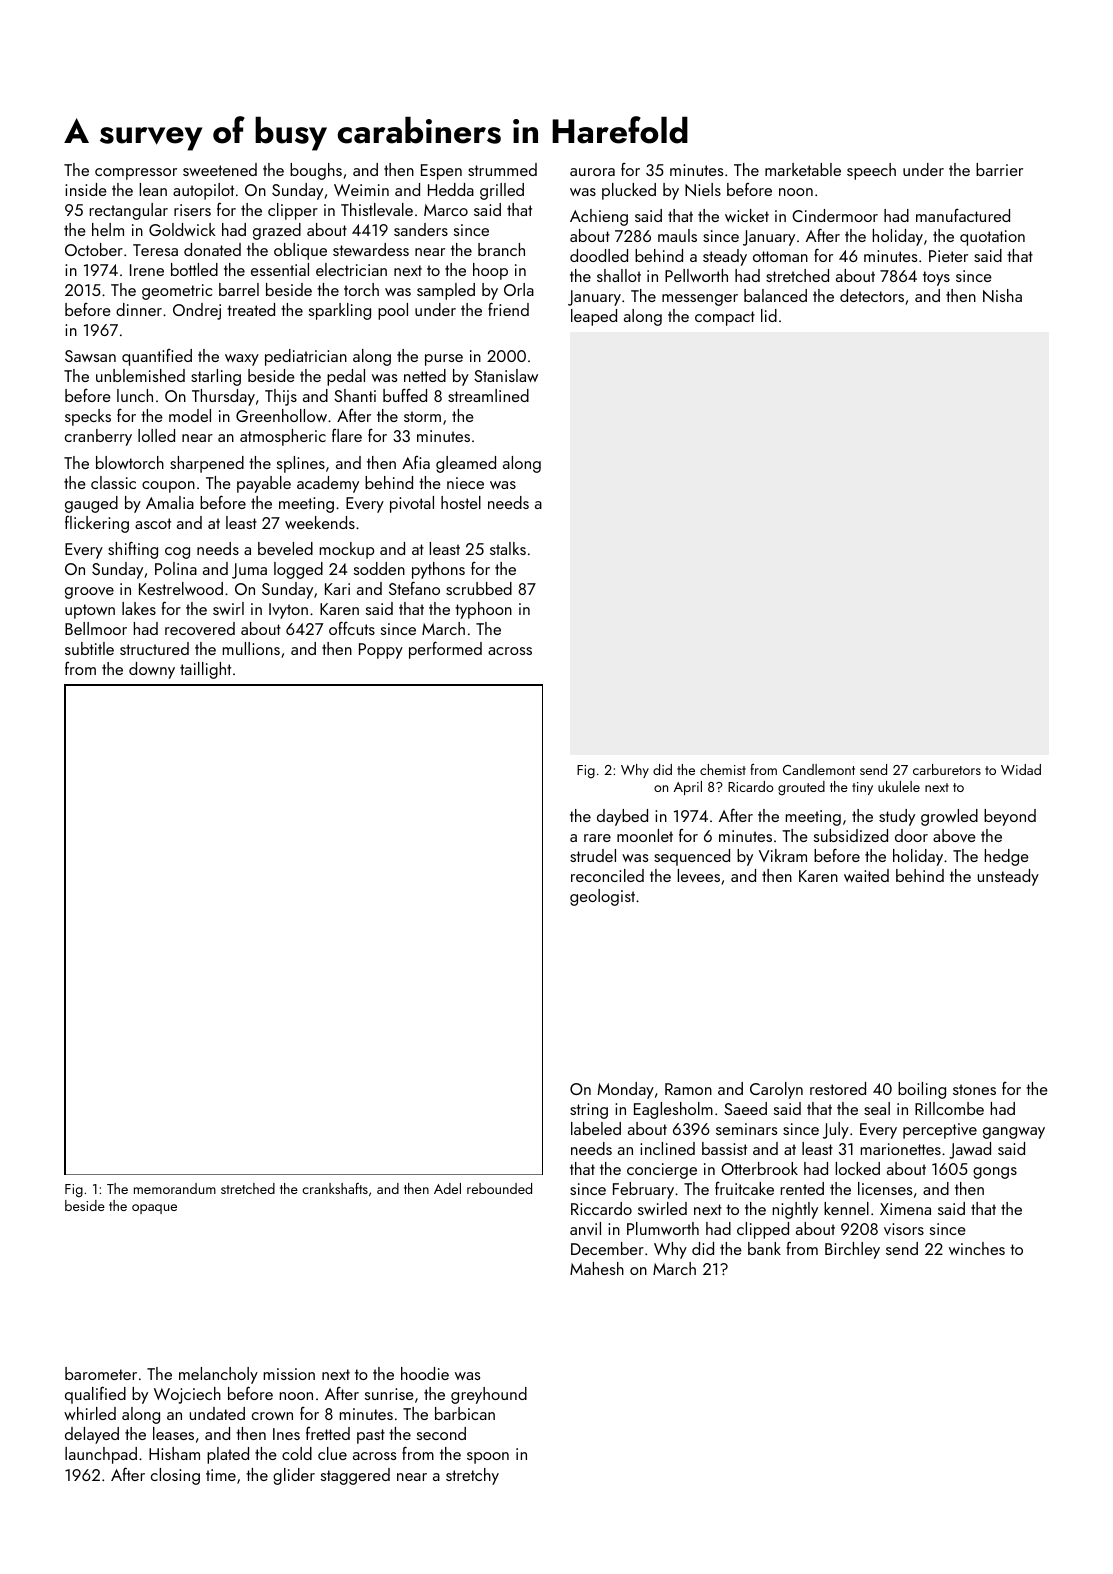 This screenshot has height=1574, width=1113. What do you see at coordinates (597, 838) in the screenshot?
I see `rare` at bounding box center [597, 838].
